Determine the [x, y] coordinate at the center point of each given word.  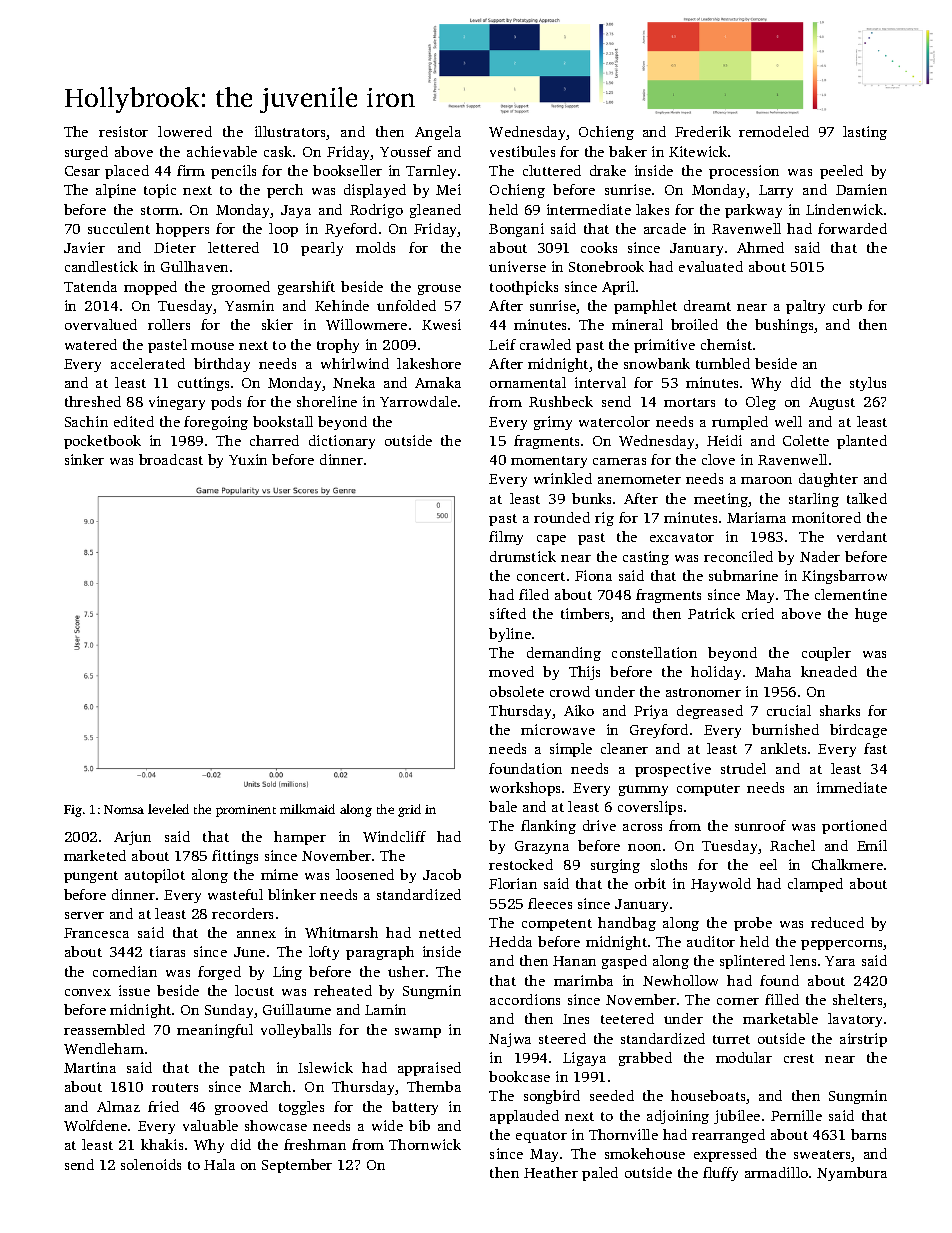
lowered [185, 131]
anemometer [639, 479]
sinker [84, 459]
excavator [682, 537]
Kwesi [441, 324]
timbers [586, 615]
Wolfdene [95, 1125]
